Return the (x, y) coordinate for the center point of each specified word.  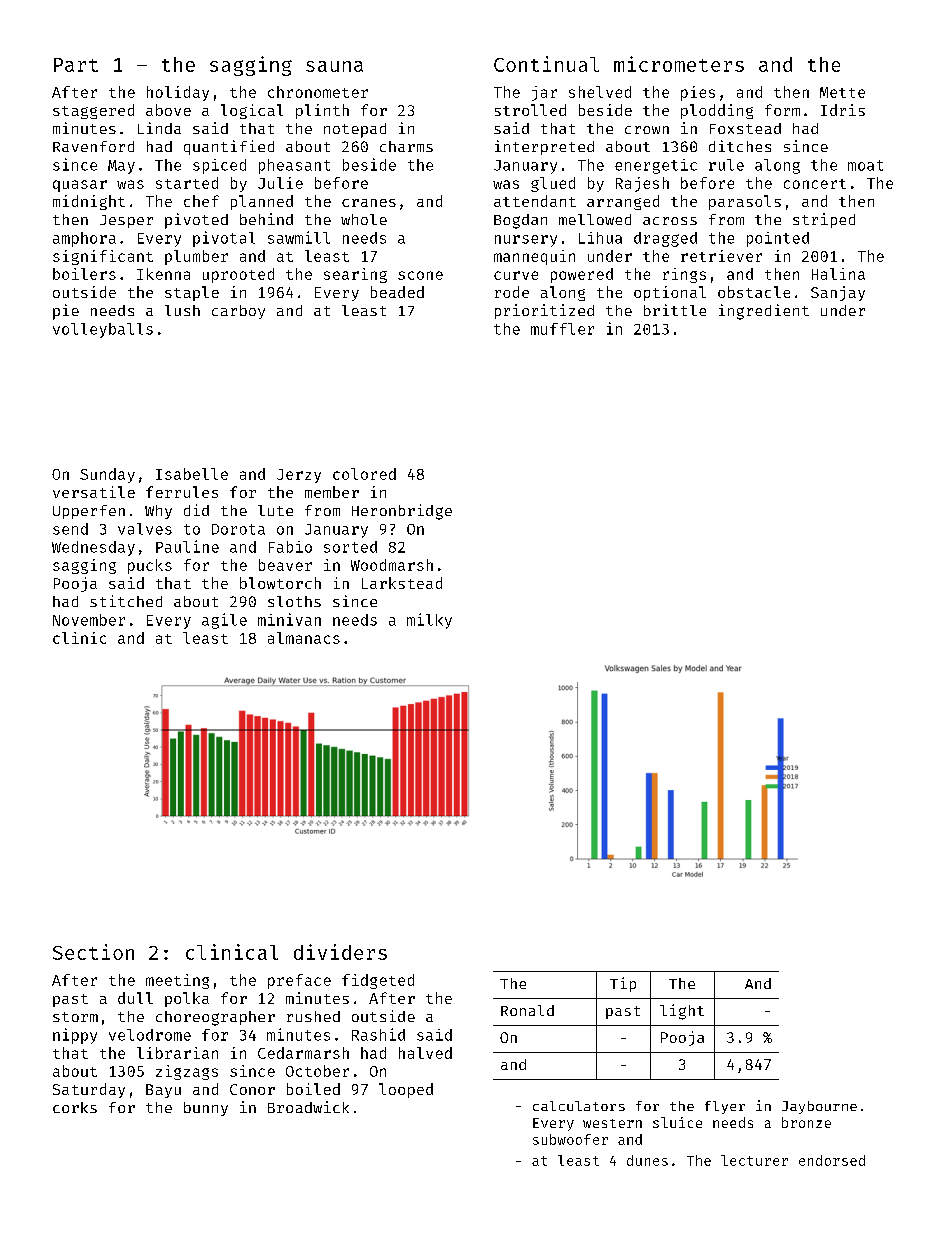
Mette (842, 92)
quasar (80, 186)
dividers (340, 952)
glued (553, 184)
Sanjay (838, 293)
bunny (206, 1109)
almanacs (304, 638)
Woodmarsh (392, 565)
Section (93, 952)
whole (364, 219)
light (682, 1012)
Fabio (290, 547)
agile (224, 621)
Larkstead (402, 583)
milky (429, 621)
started (187, 183)
